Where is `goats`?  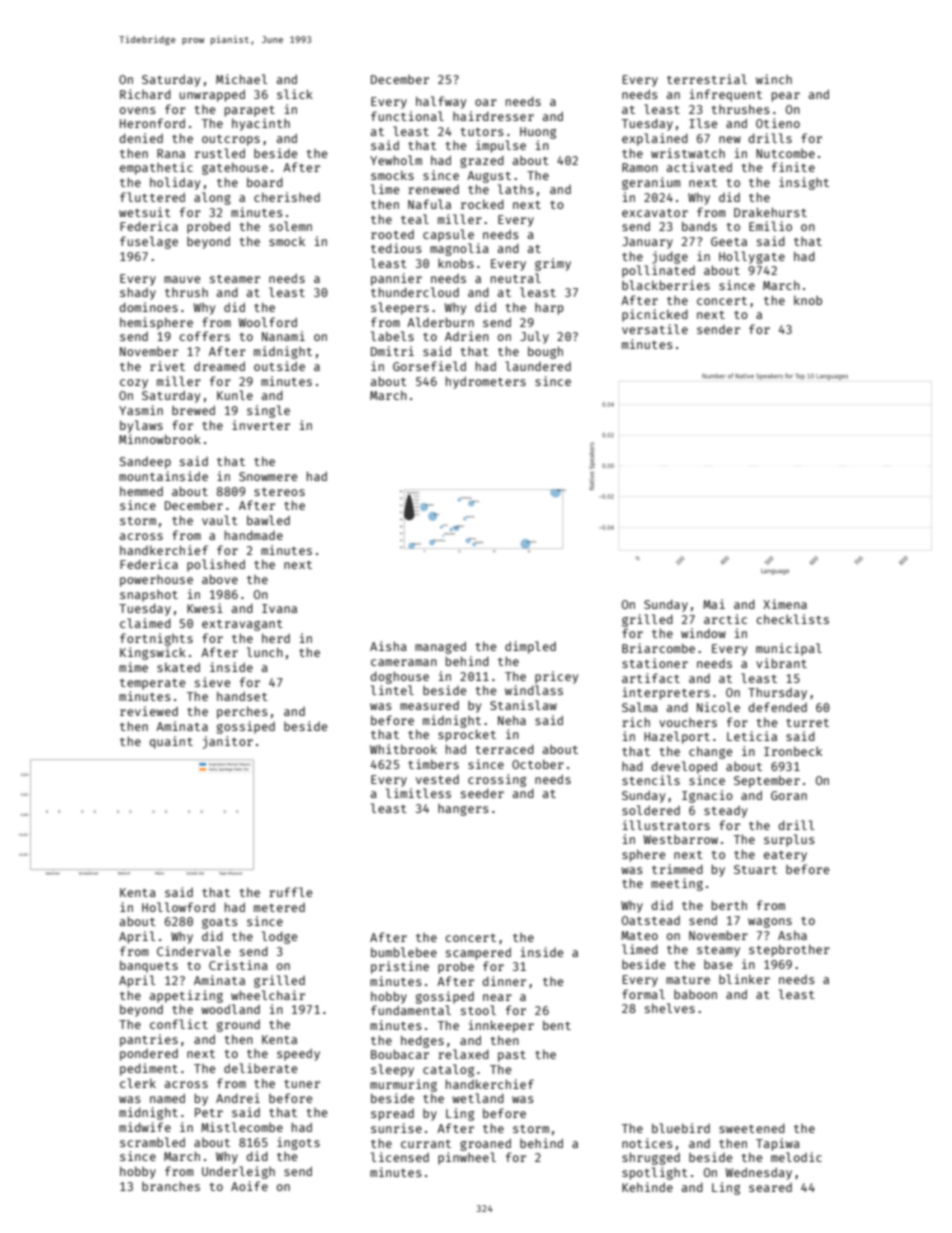 goats is located at coordinates (220, 923).
